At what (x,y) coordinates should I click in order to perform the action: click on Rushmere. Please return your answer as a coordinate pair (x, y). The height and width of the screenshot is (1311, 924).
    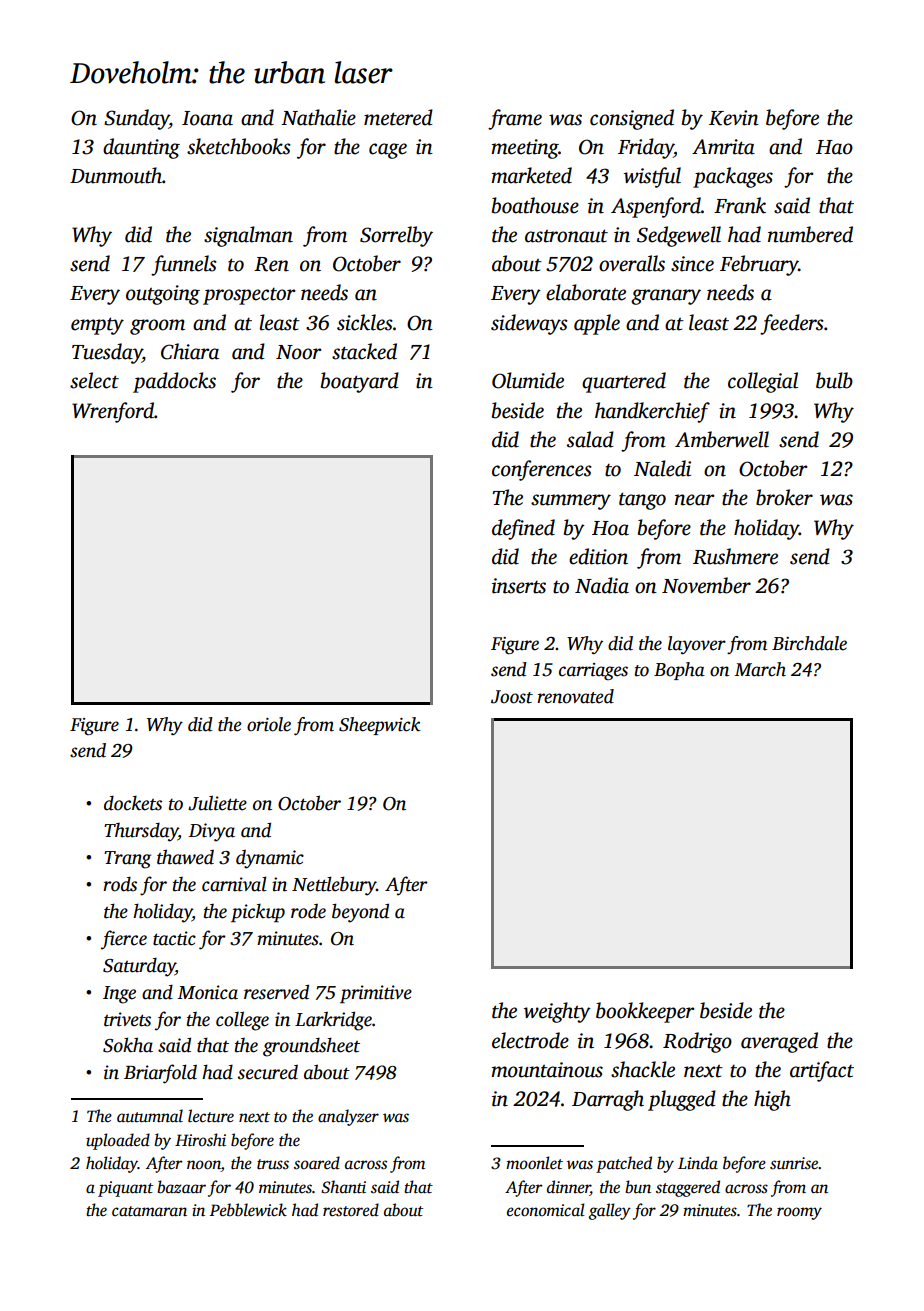
    Looking at the image, I should click on (735, 556).
